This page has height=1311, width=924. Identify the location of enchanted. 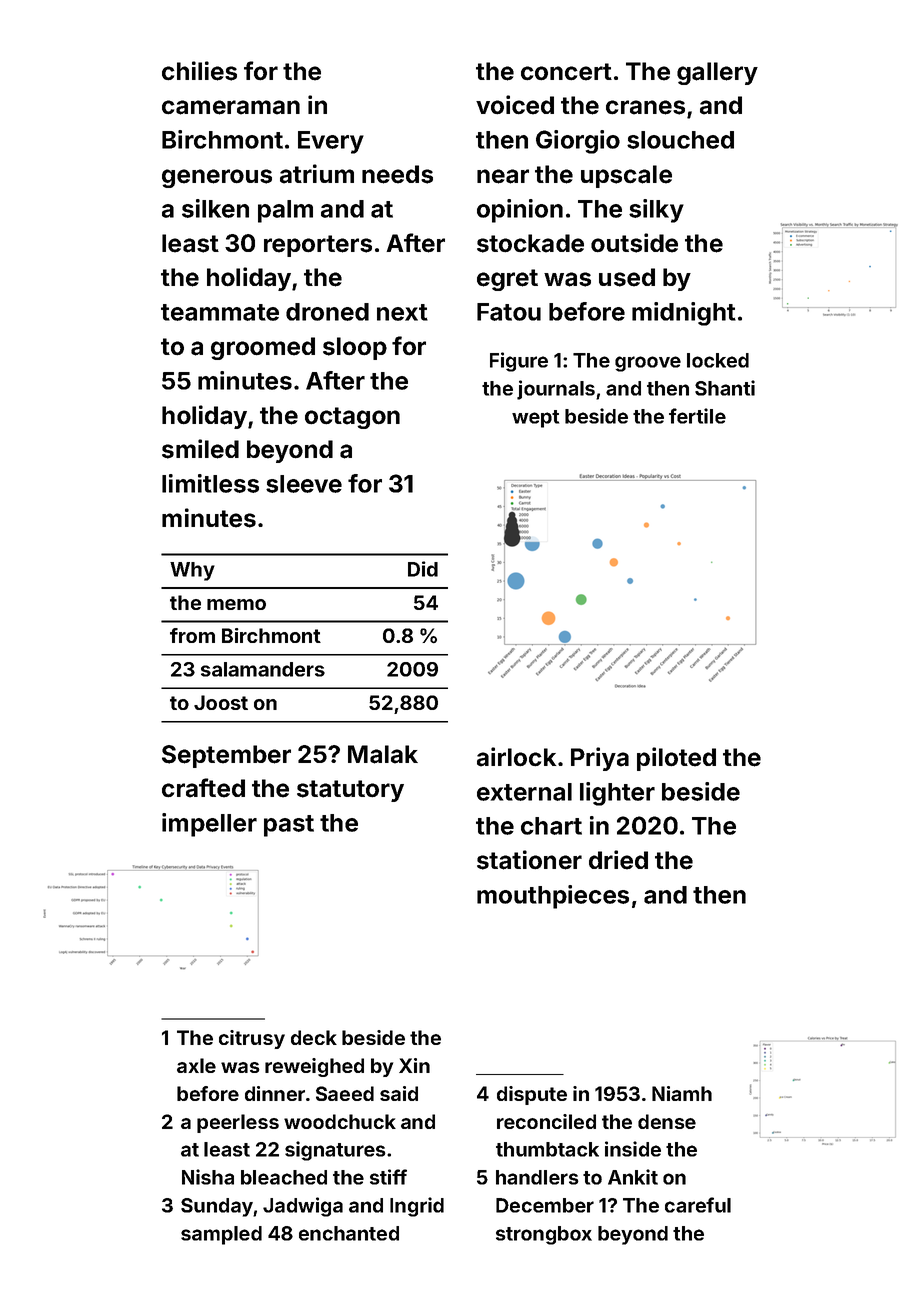
(349, 1233).
